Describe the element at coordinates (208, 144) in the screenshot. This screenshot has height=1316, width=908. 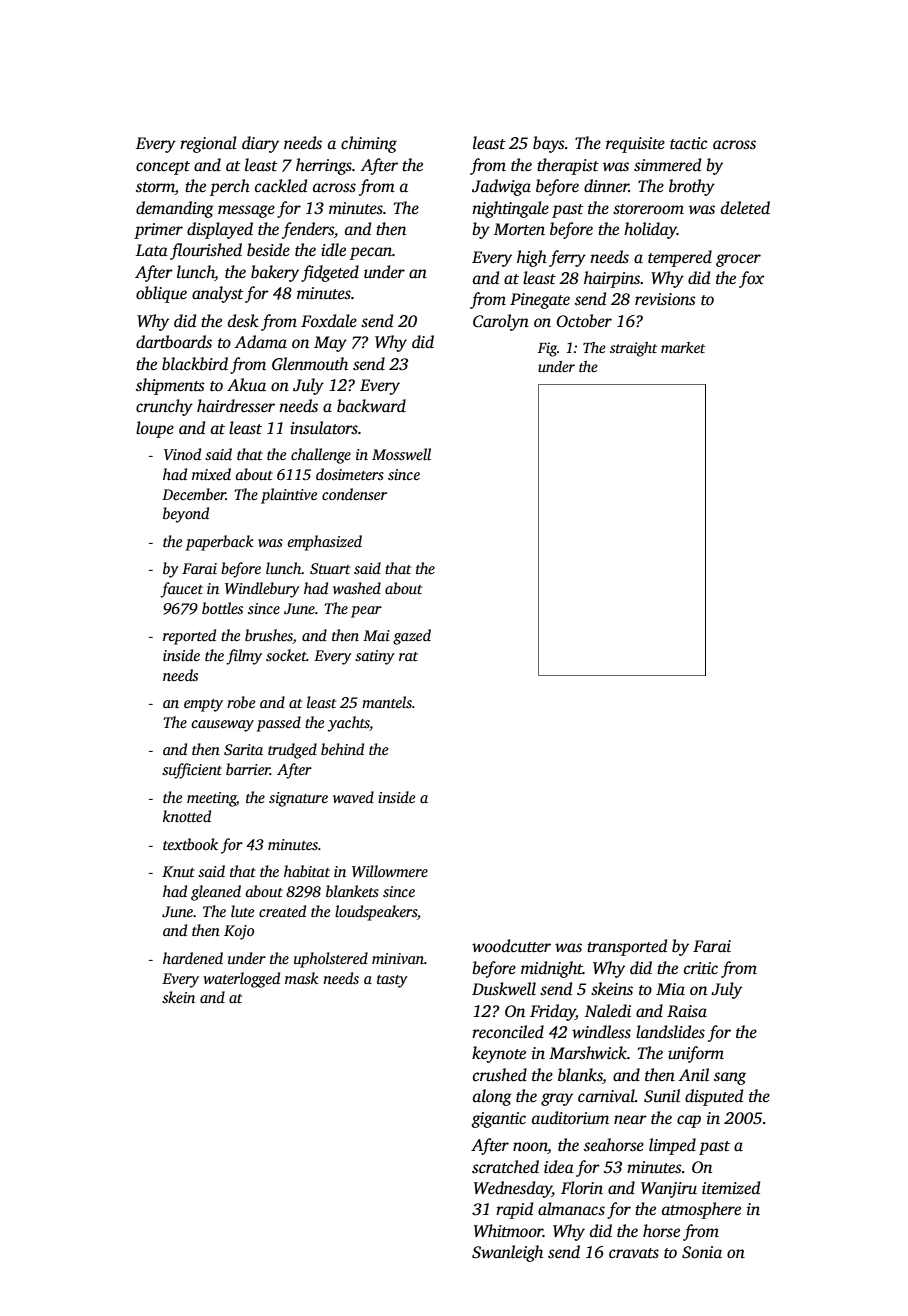
I see `regional` at that location.
